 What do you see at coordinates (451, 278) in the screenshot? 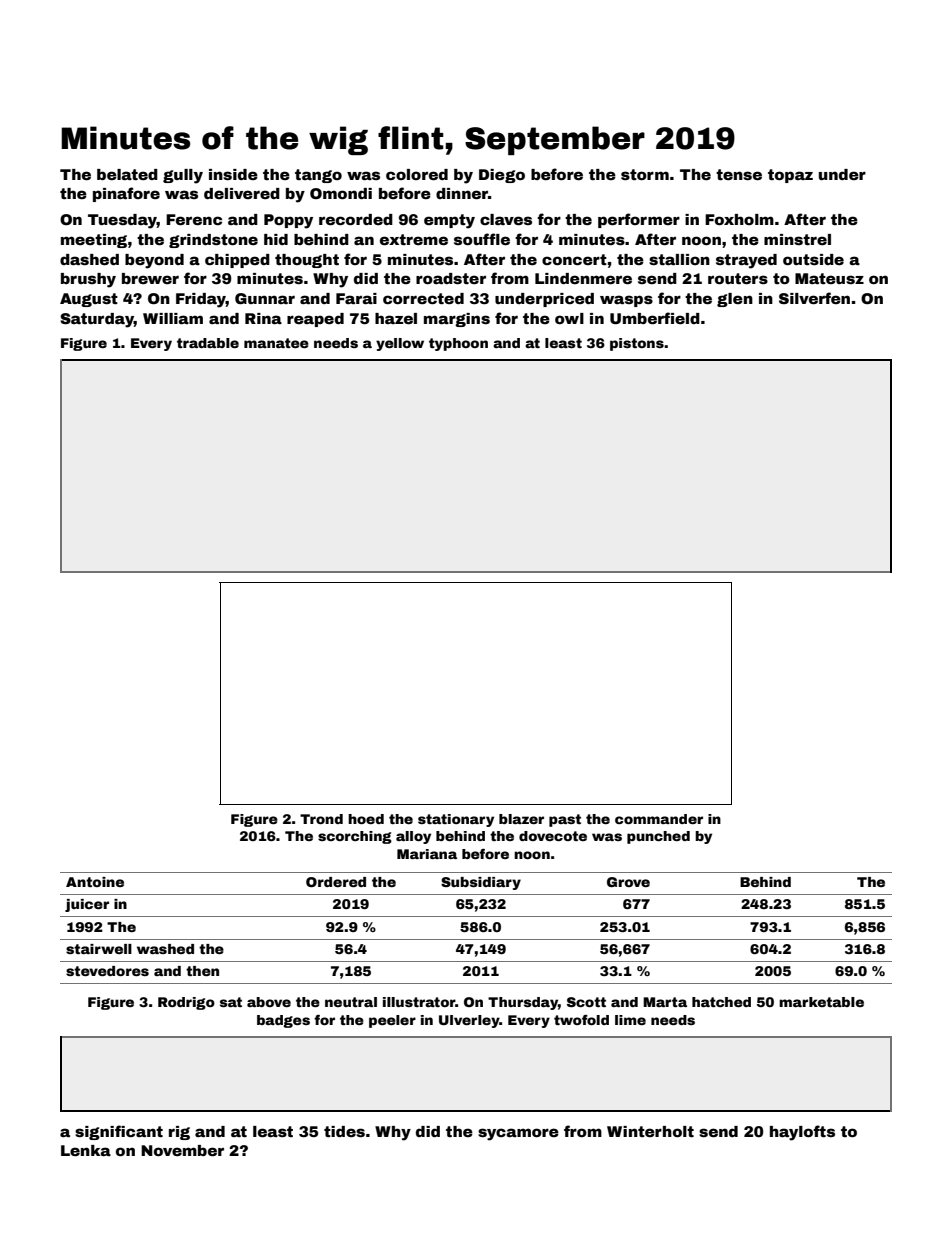
I see `roadster` at bounding box center [451, 278].
